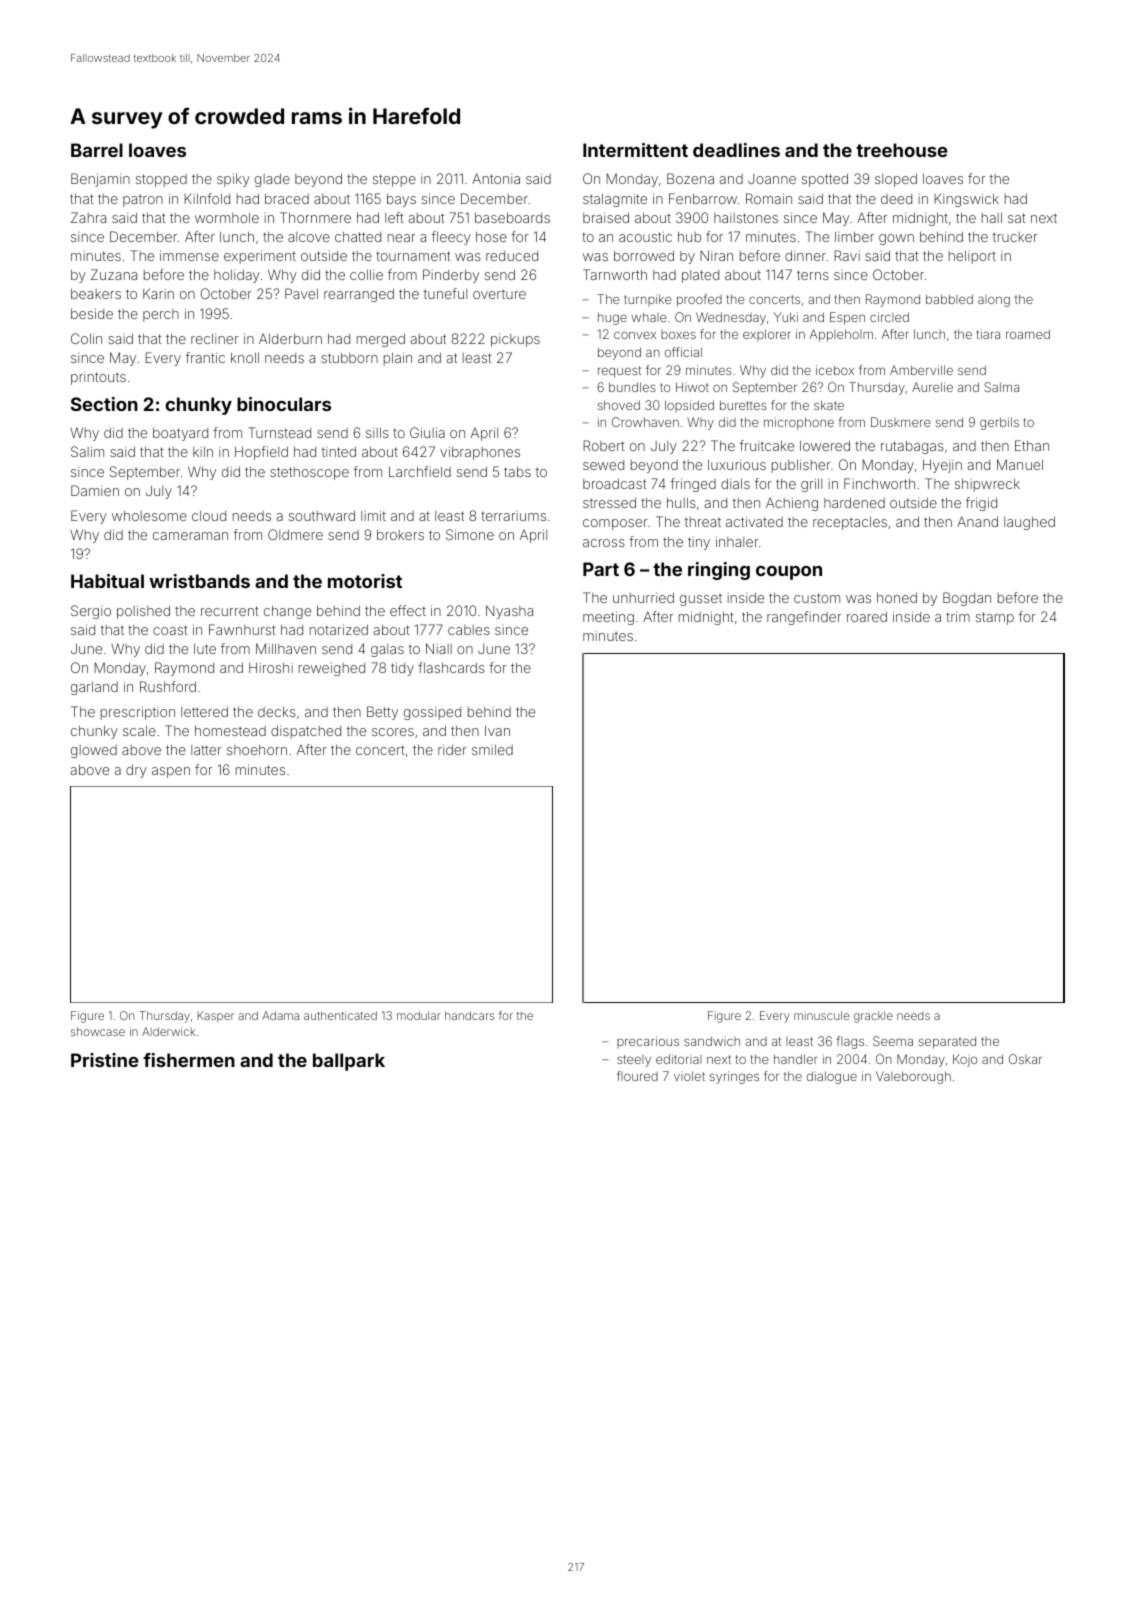 This page has height=1605, width=1135. I want to click on glade, so click(272, 180).
